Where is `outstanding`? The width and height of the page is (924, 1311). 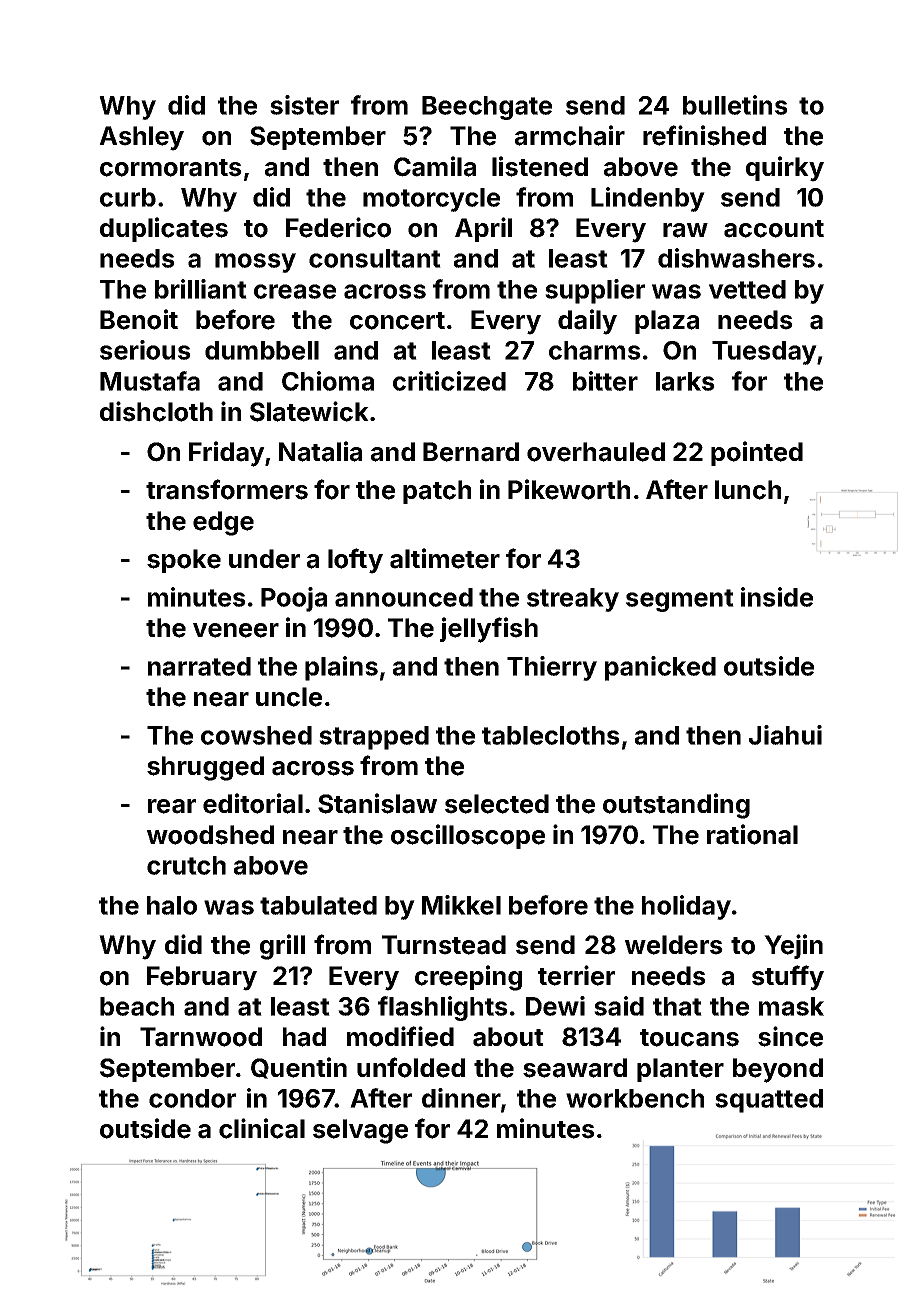 outstanding is located at coordinates (676, 806).
